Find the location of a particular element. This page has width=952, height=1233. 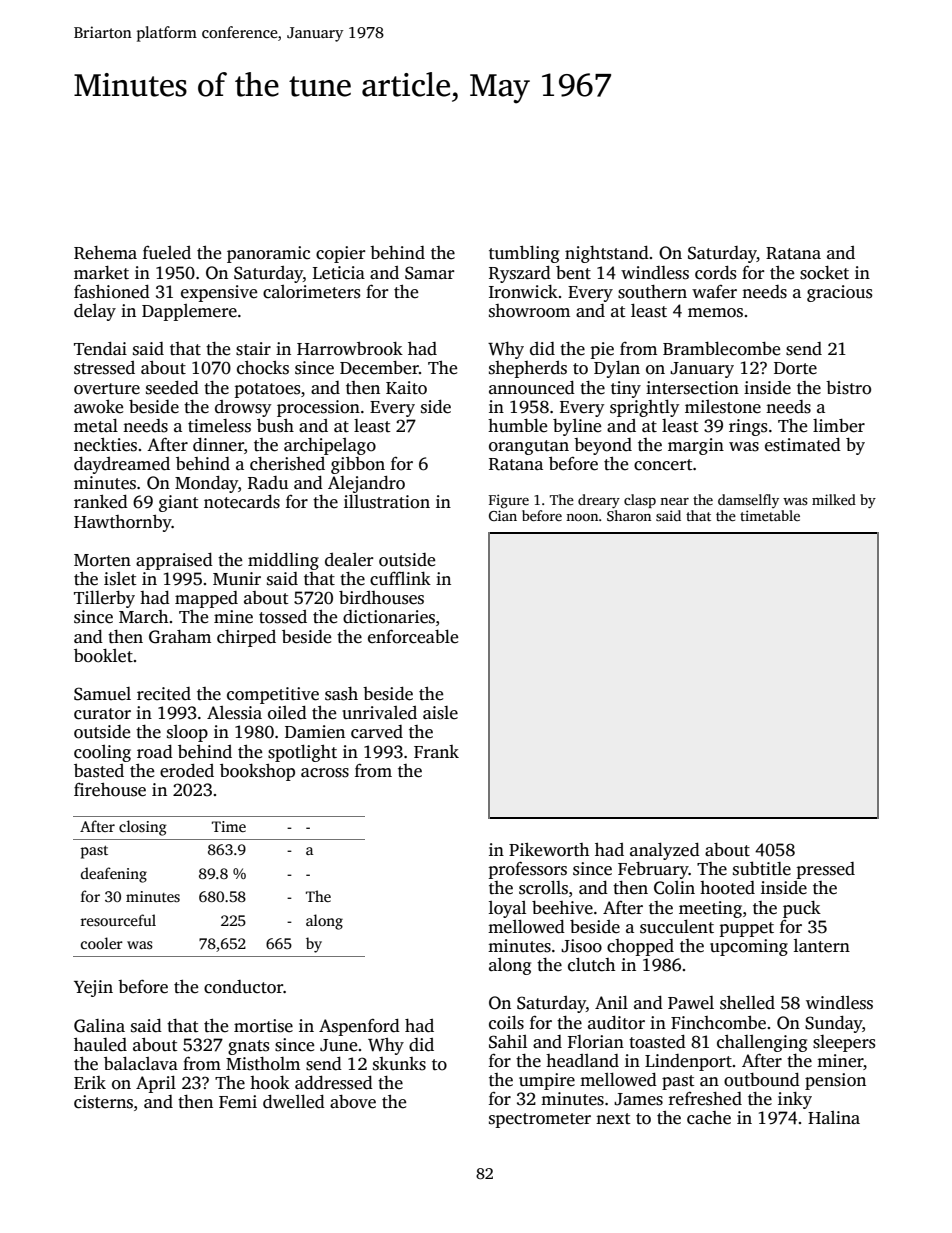

panoramic is located at coordinates (268, 254).
